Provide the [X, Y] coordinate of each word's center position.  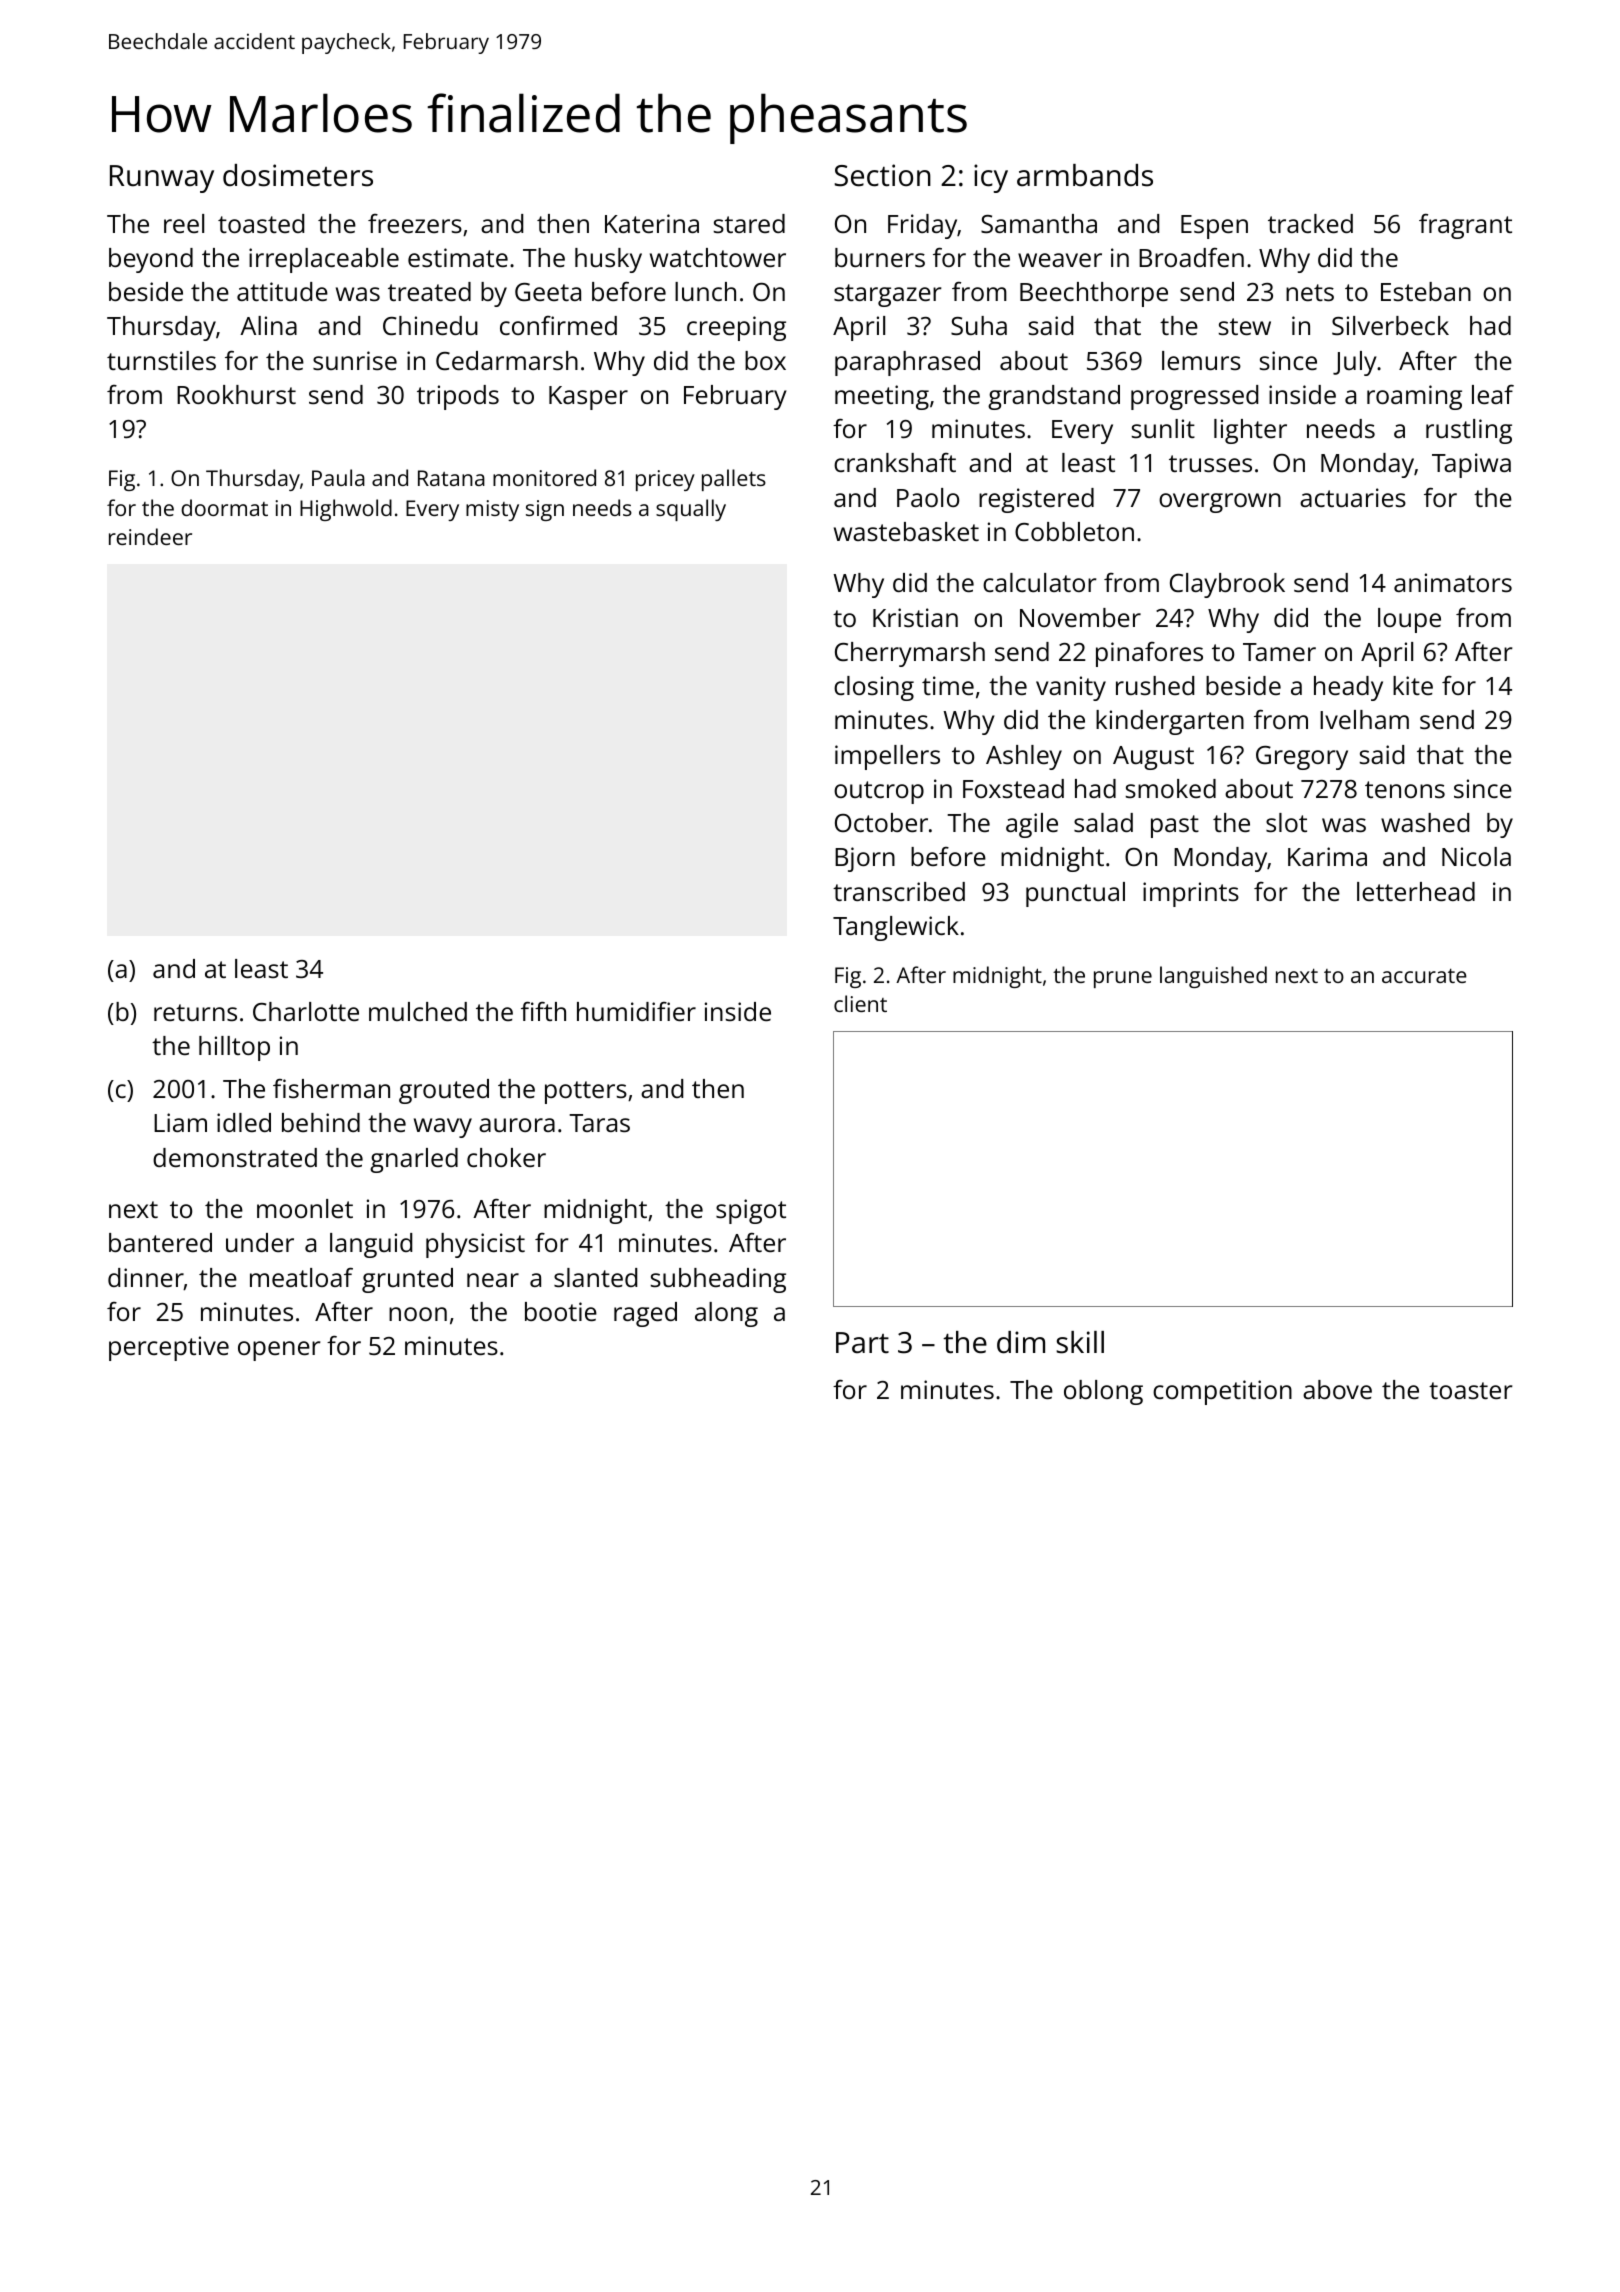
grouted [444, 1091]
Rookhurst [236, 394]
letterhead [1416, 891]
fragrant [1465, 226]
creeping [736, 328]
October [881, 822]
